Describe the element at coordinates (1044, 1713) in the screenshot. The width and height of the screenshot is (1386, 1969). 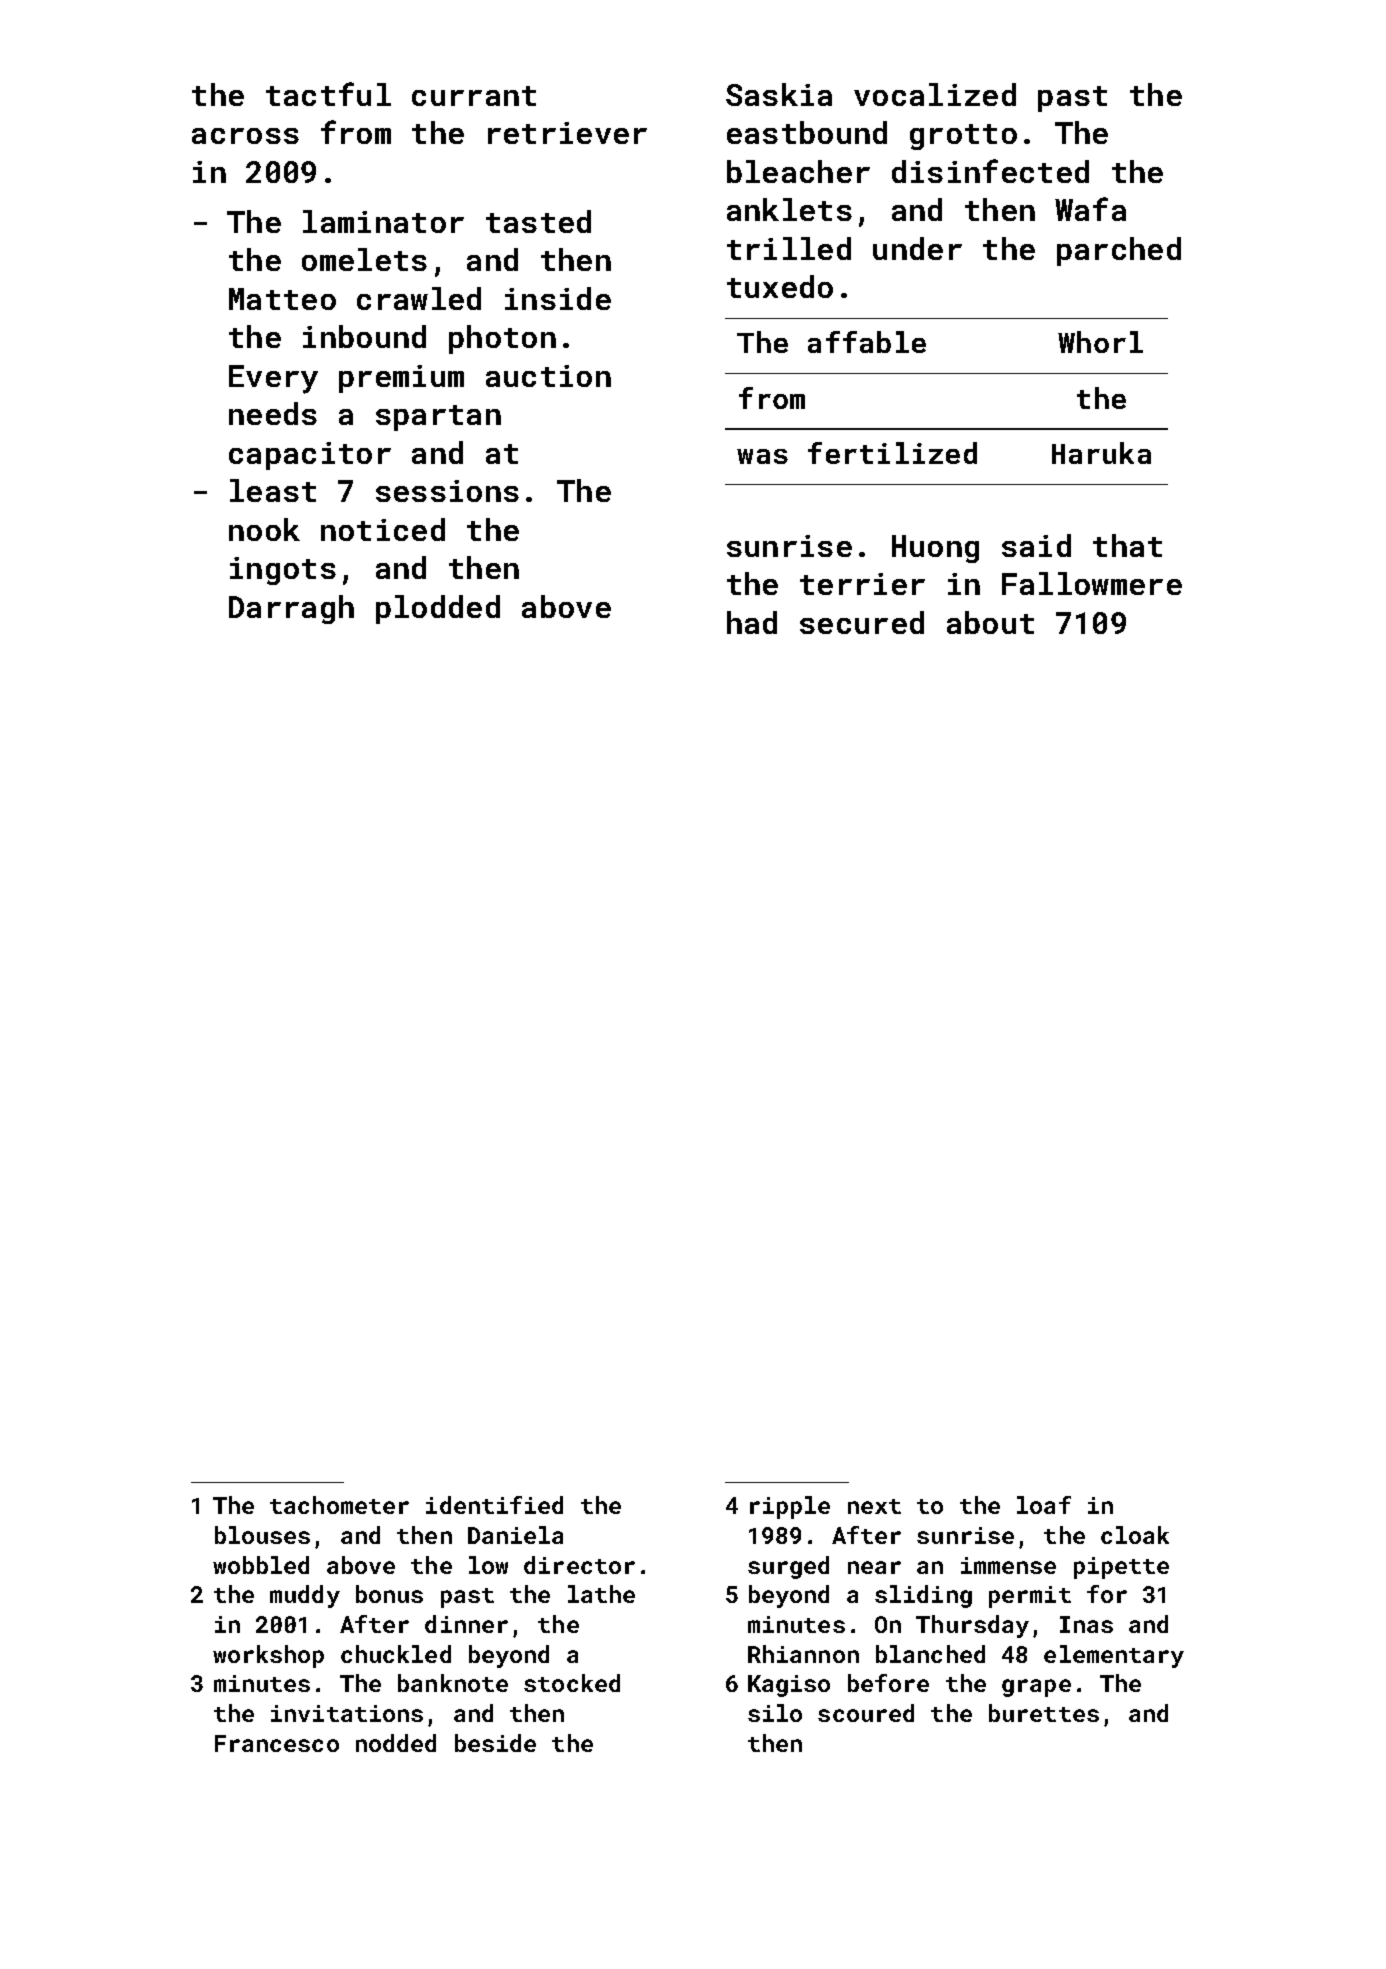
I see `burettes` at that location.
